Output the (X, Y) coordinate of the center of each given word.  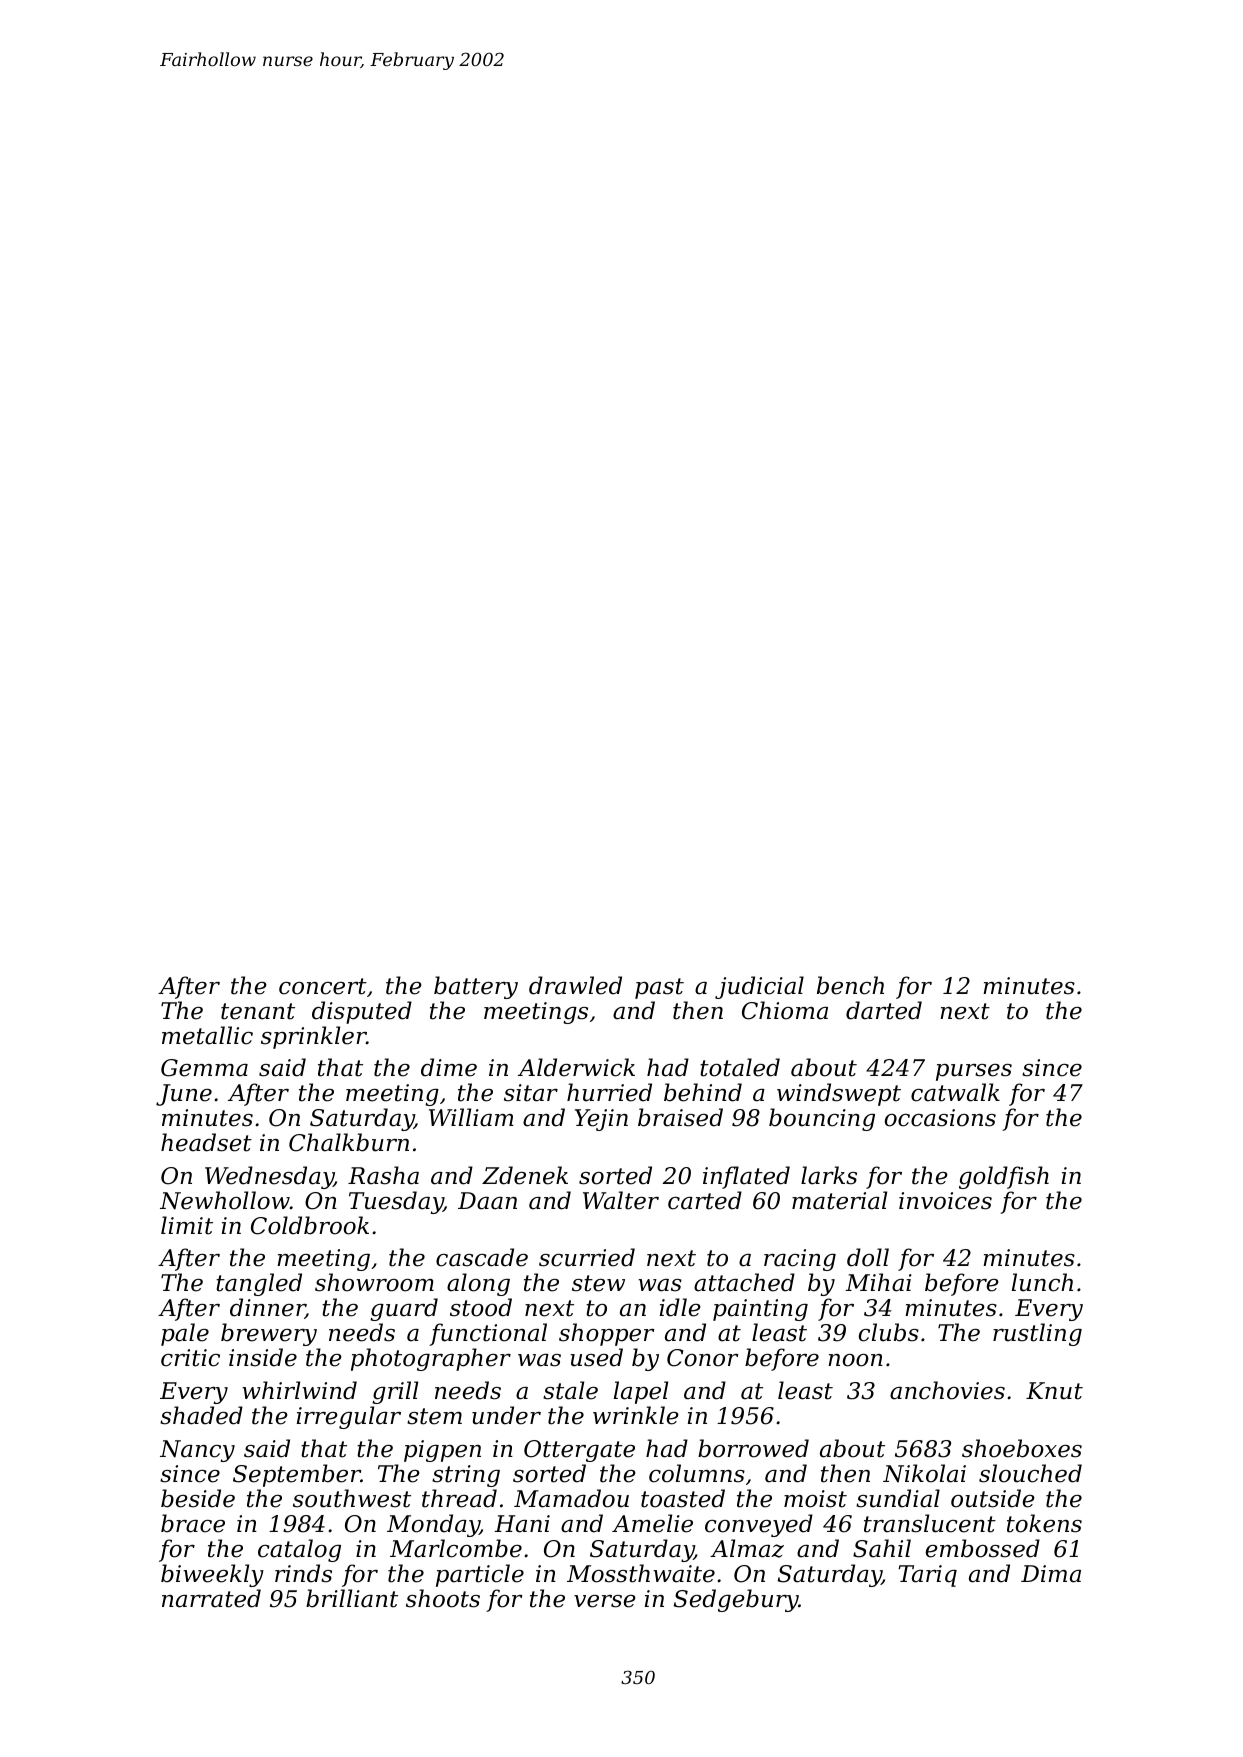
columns (697, 1473)
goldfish (1004, 1177)
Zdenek (525, 1175)
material (839, 1200)
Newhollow (225, 1200)
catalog (299, 1550)
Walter (621, 1200)
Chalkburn (349, 1142)
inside (263, 1357)
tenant (258, 1011)
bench (850, 985)
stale (570, 1390)
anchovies (947, 1390)
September (297, 1475)
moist (815, 1499)
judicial (759, 987)
